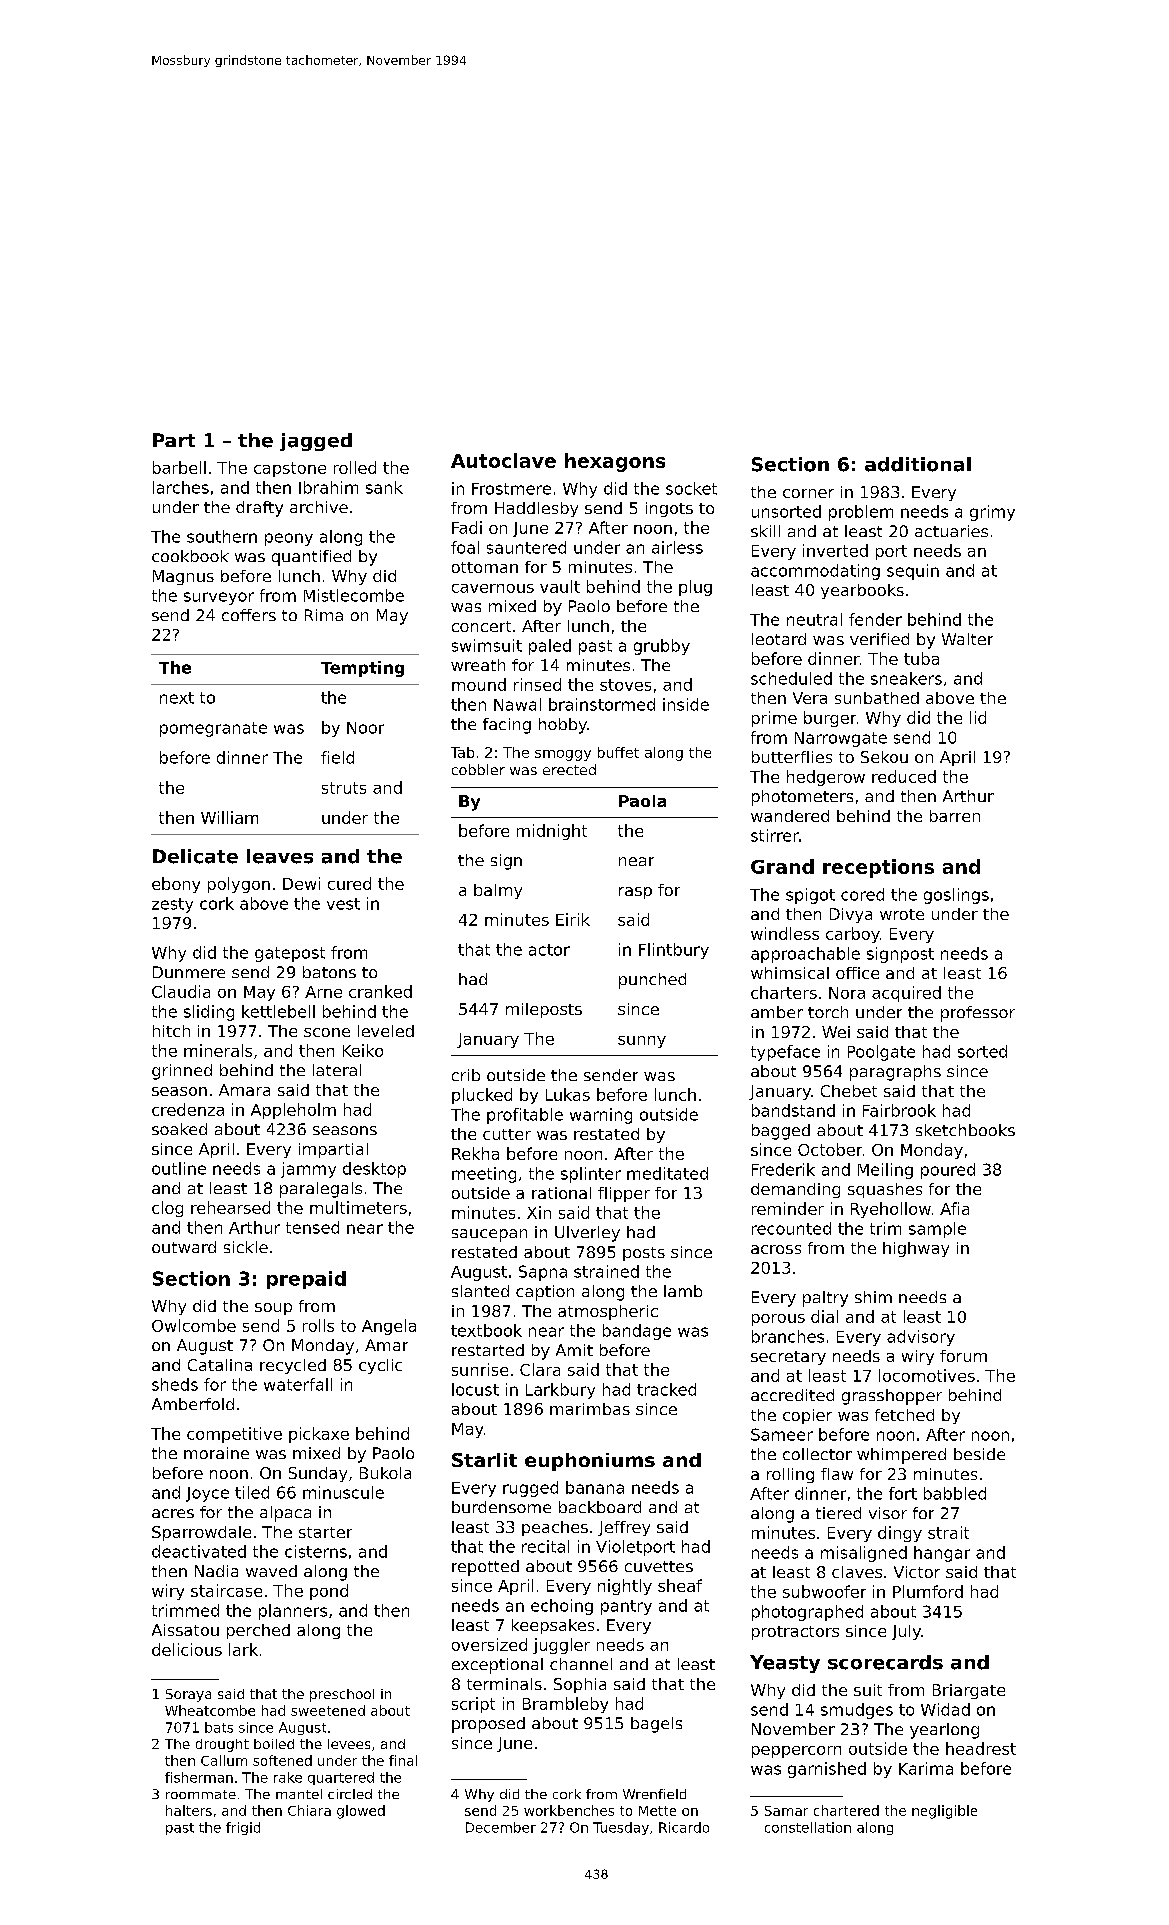 The width and height of the page is (1169, 1925). I want to click on smudges, so click(857, 1711).
